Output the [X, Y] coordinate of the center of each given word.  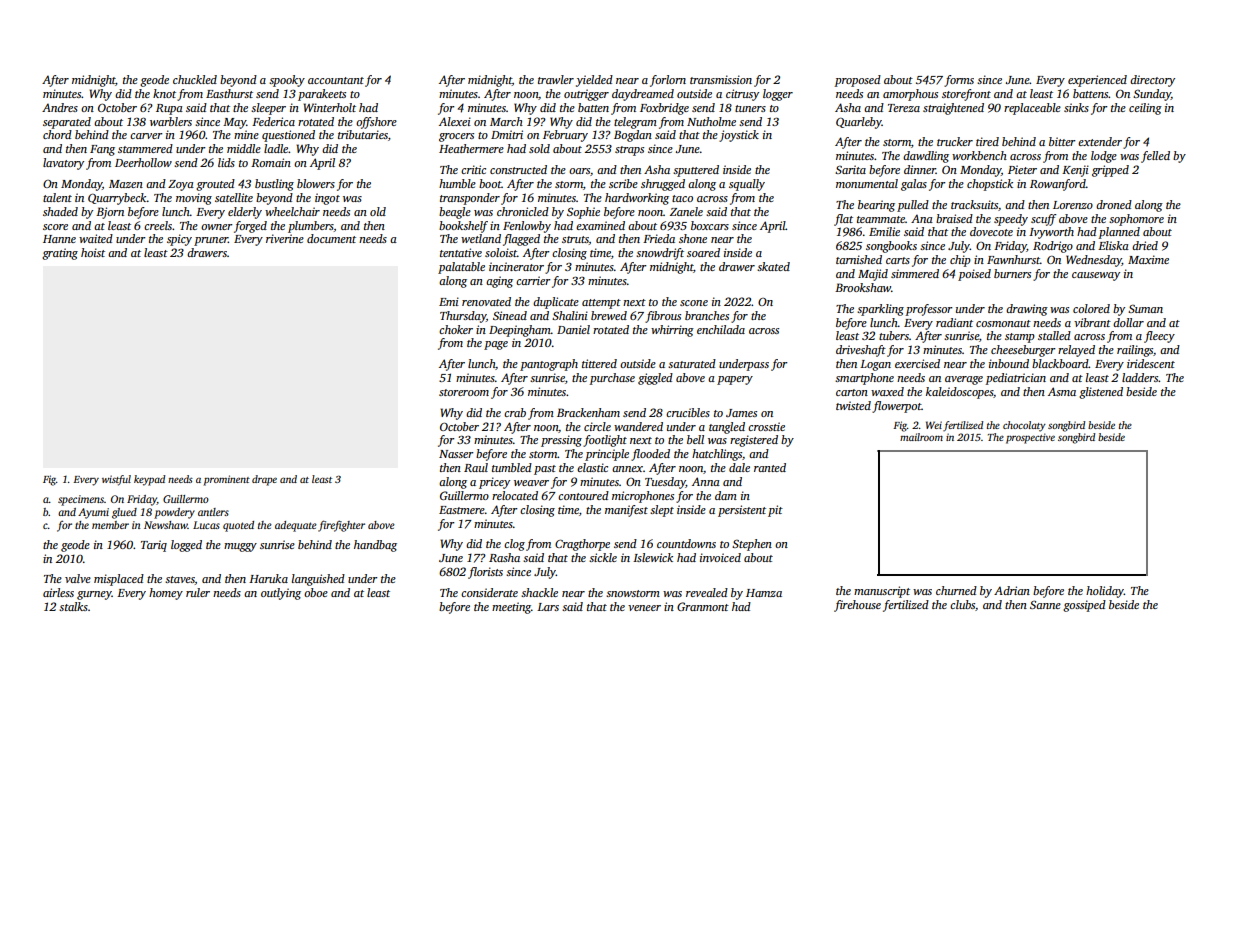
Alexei [455, 121]
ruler [198, 592]
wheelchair [292, 211]
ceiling [1145, 109]
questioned [288, 136]
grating [60, 254]
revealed [707, 592]
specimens [81, 500]
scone [694, 303]
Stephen [752, 545]
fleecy [1159, 337]
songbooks [891, 247]
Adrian [1012, 590]
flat [843, 220]
